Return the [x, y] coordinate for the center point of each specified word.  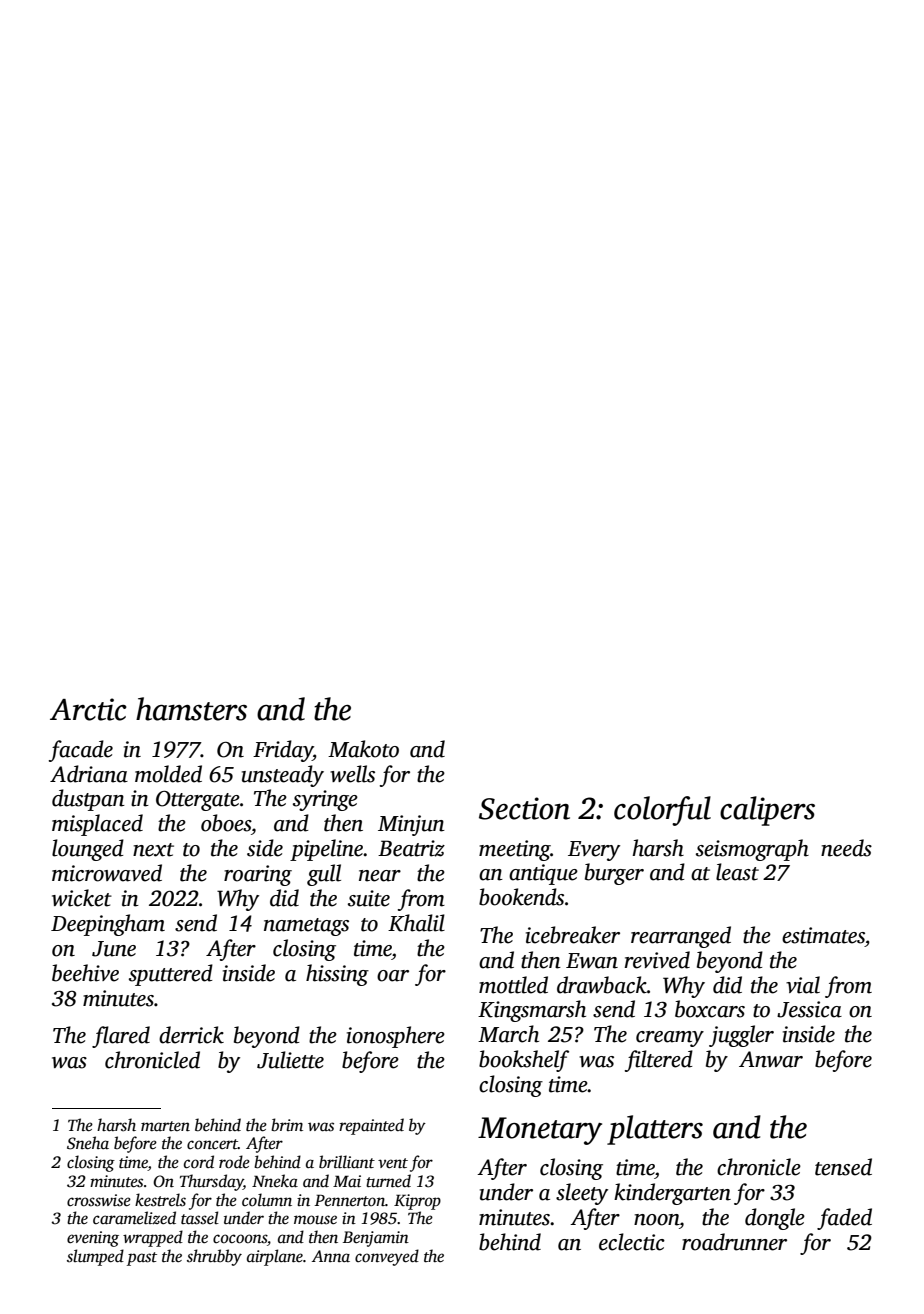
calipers [767, 811]
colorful [662, 811]
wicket [82, 898]
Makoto [363, 749]
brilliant [347, 1162]
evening [93, 1239]
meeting [515, 850]
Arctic [88, 709]
